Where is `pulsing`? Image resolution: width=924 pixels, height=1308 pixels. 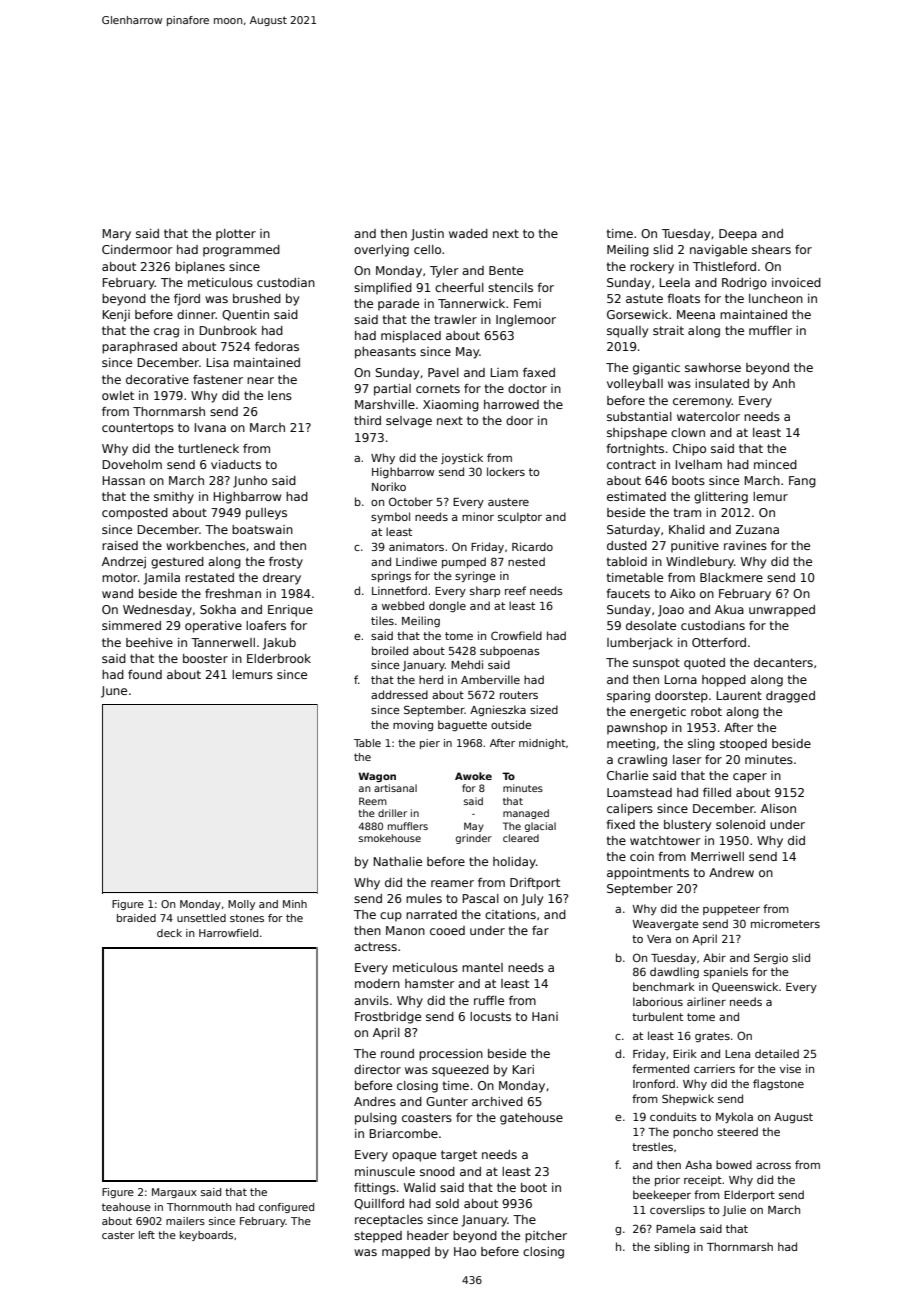
pulsing is located at coordinates (376, 1119).
